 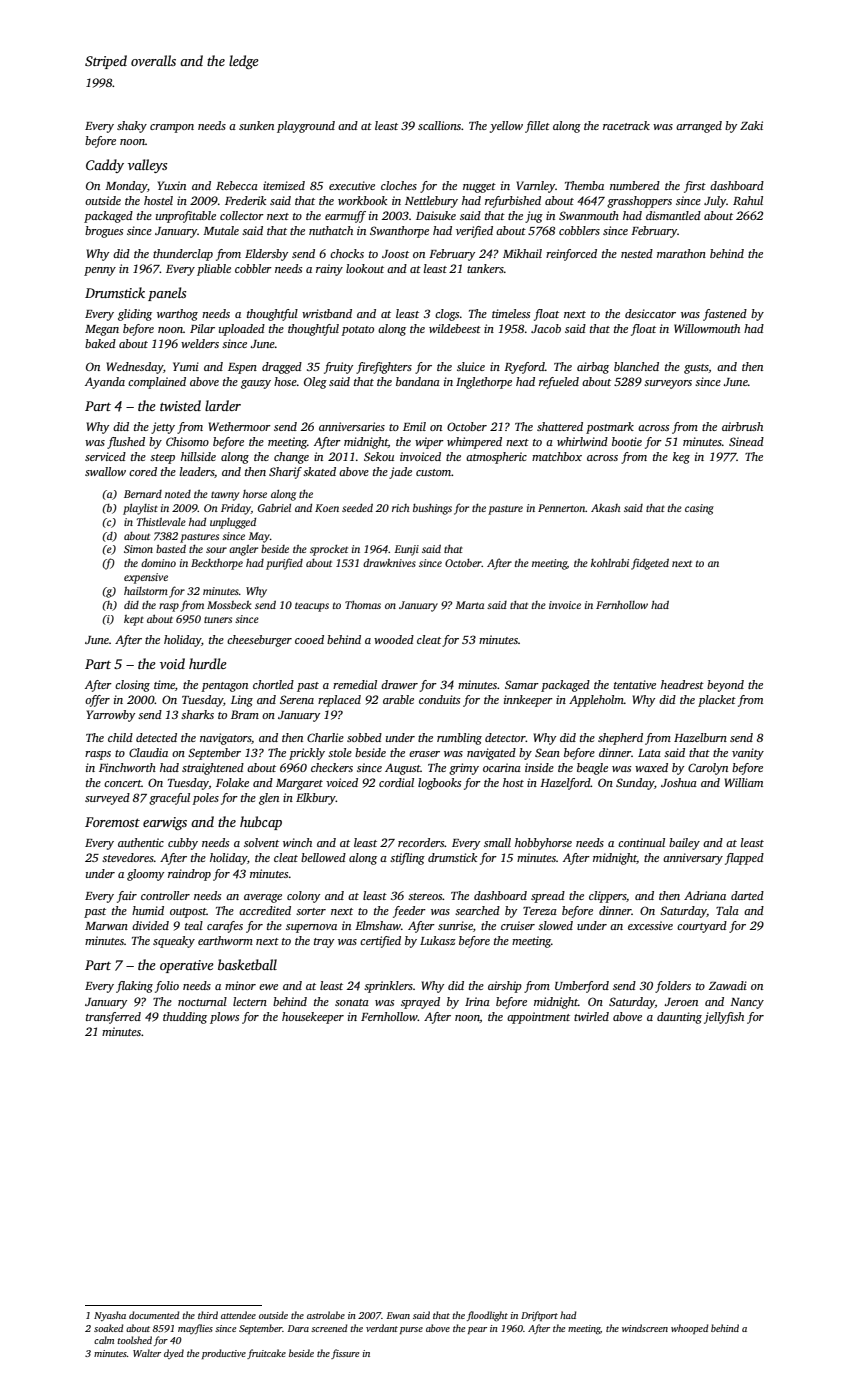 What do you see at coordinates (584, 185) in the image?
I see `Themba` at bounding box center [584, 185].
